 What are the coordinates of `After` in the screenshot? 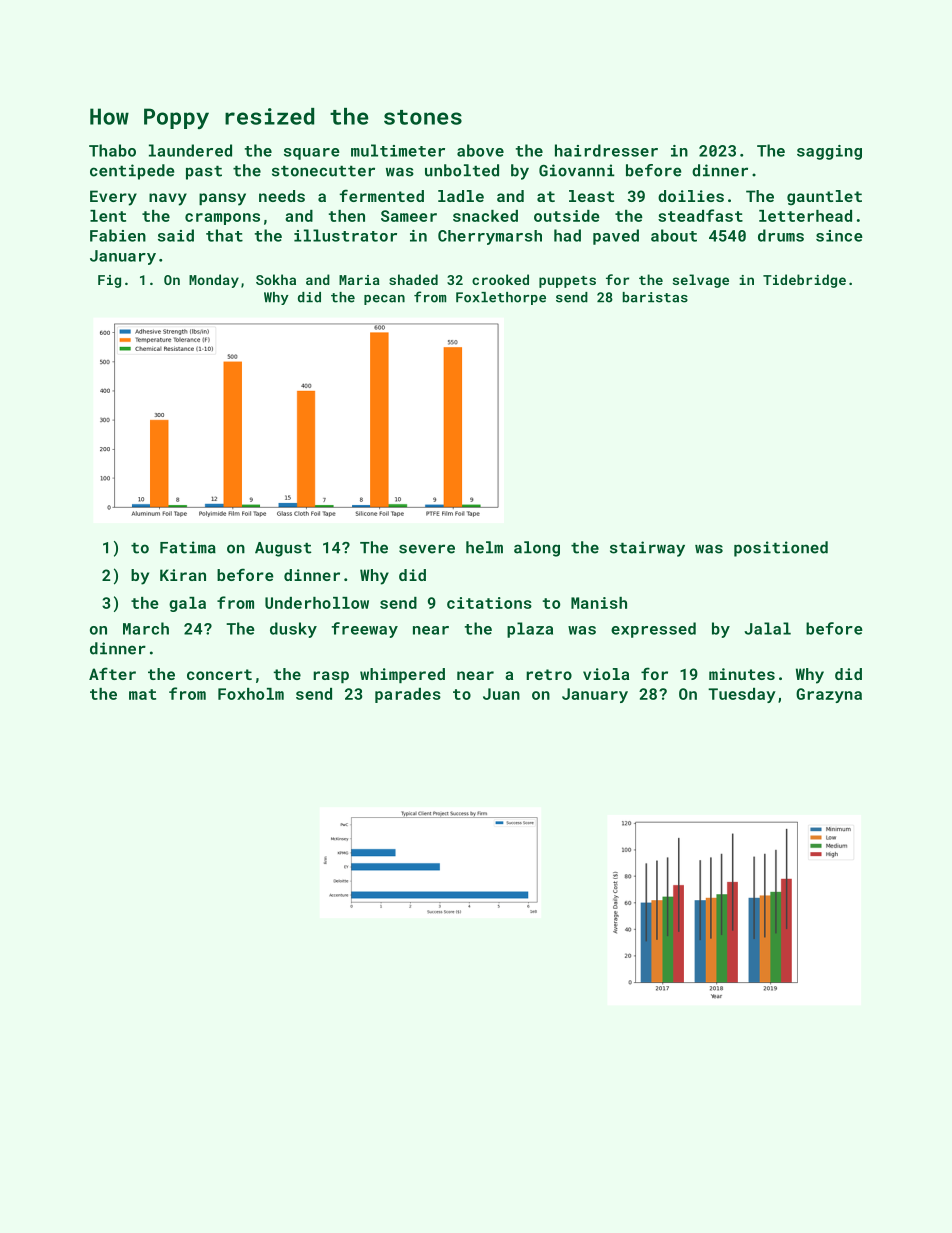 It's located at (112, 673).
